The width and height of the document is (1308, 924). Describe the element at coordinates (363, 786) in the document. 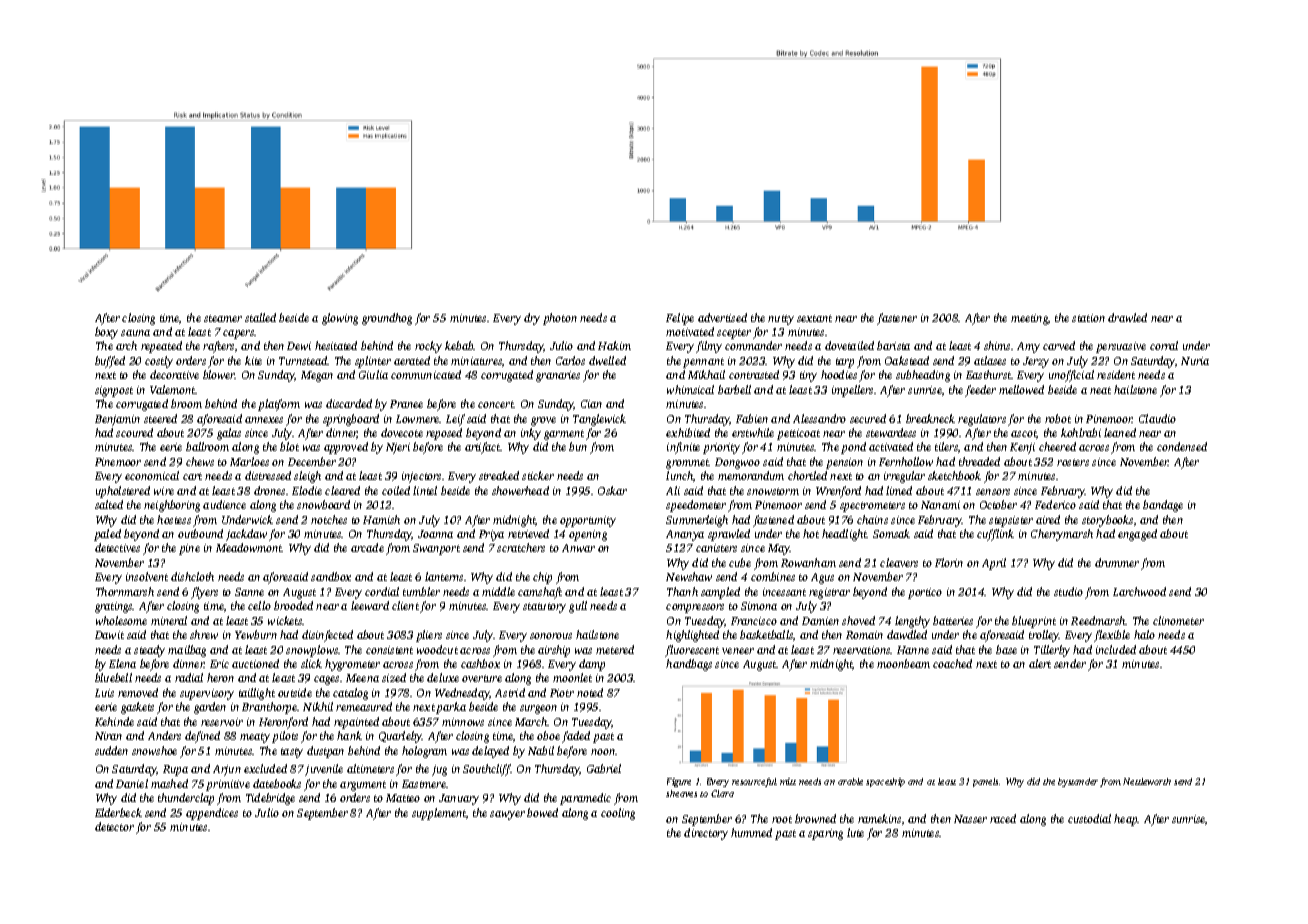

I see `argument` at that location.
